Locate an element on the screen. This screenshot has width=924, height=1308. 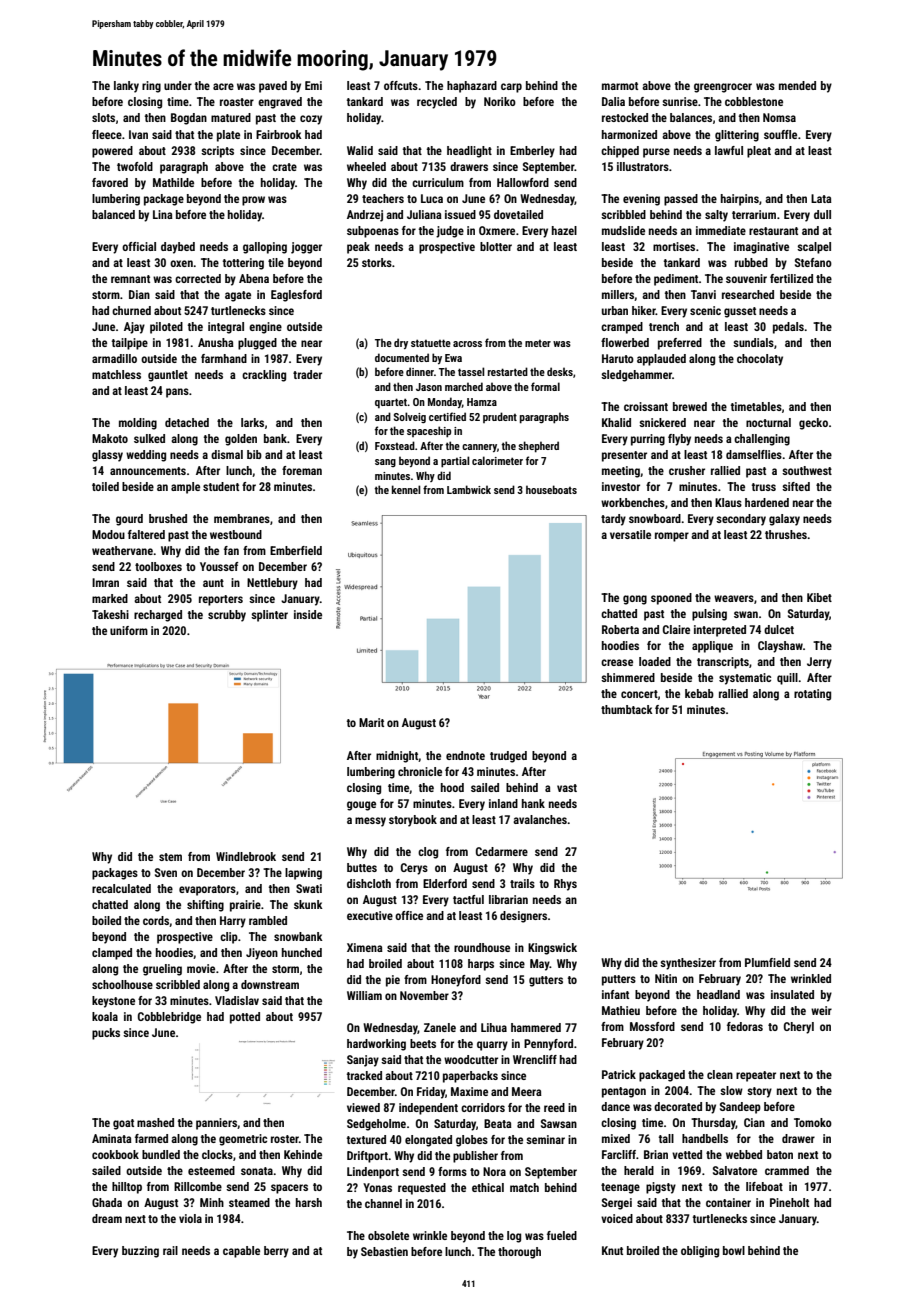
Stefano is located at coordinates (813, 262).
